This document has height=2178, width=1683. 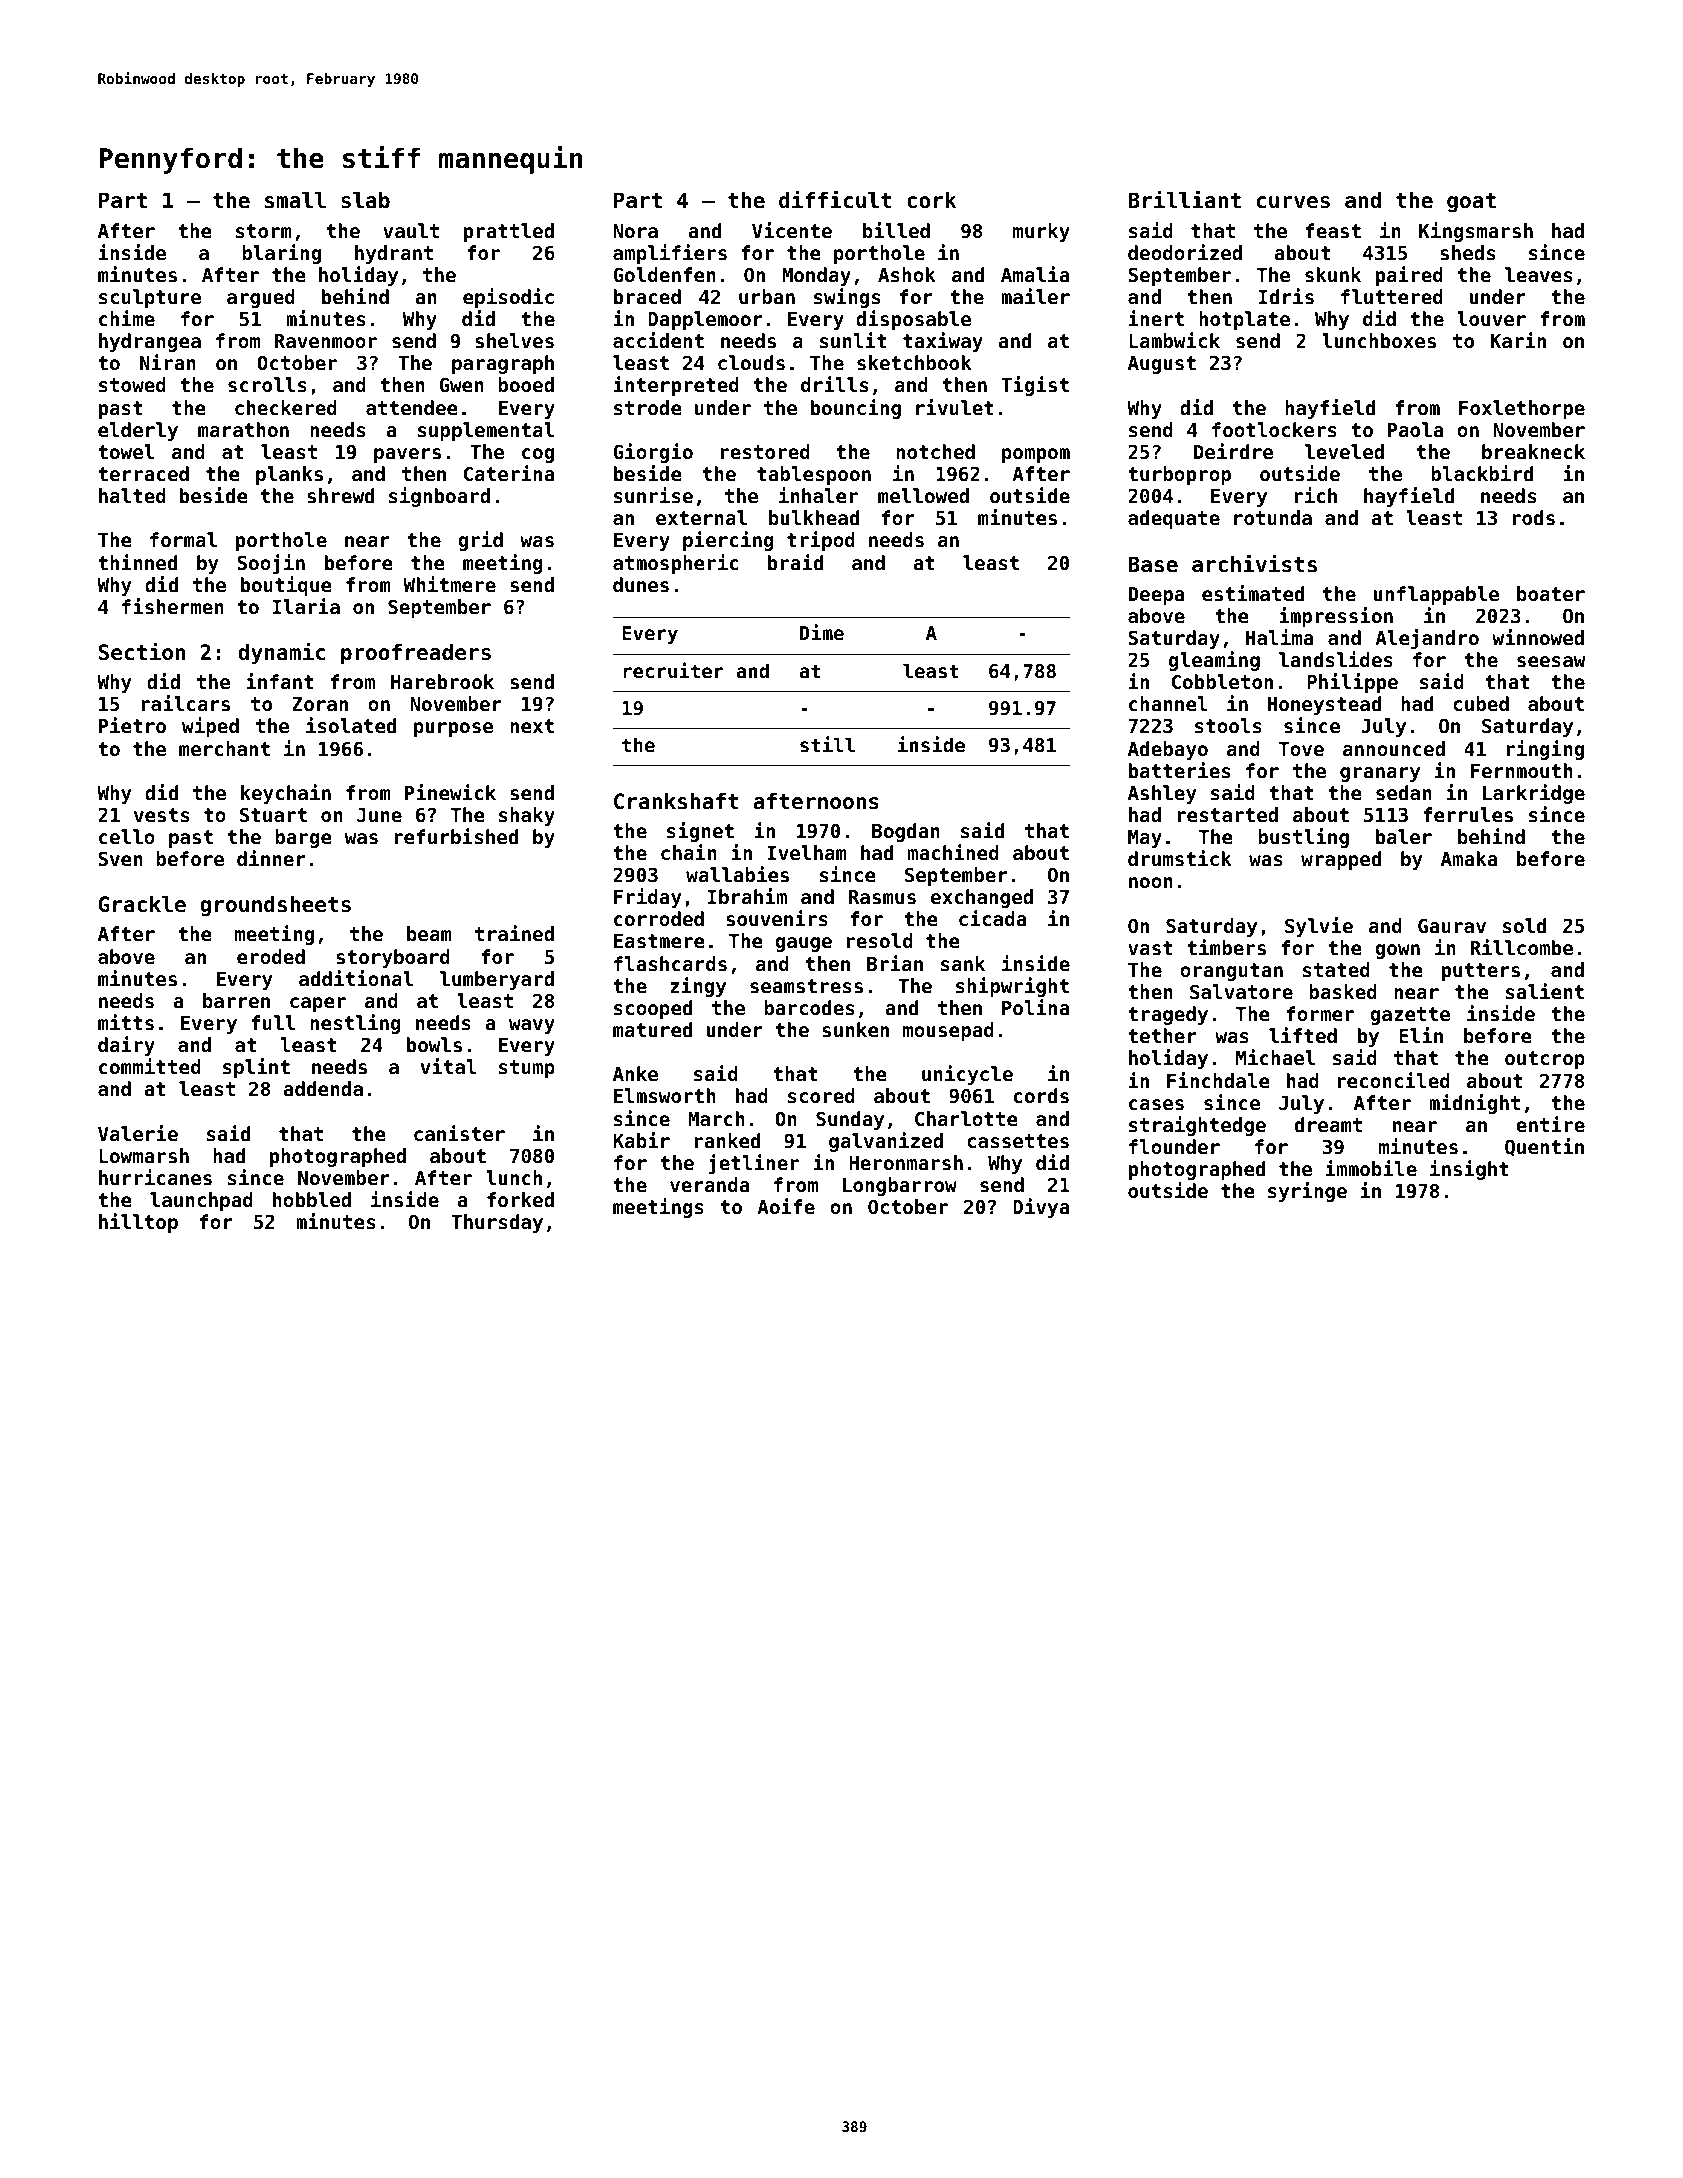 What do you see at coordinates (658, 340) in the document?
I see `accident` at bounding box center [658, 340].
